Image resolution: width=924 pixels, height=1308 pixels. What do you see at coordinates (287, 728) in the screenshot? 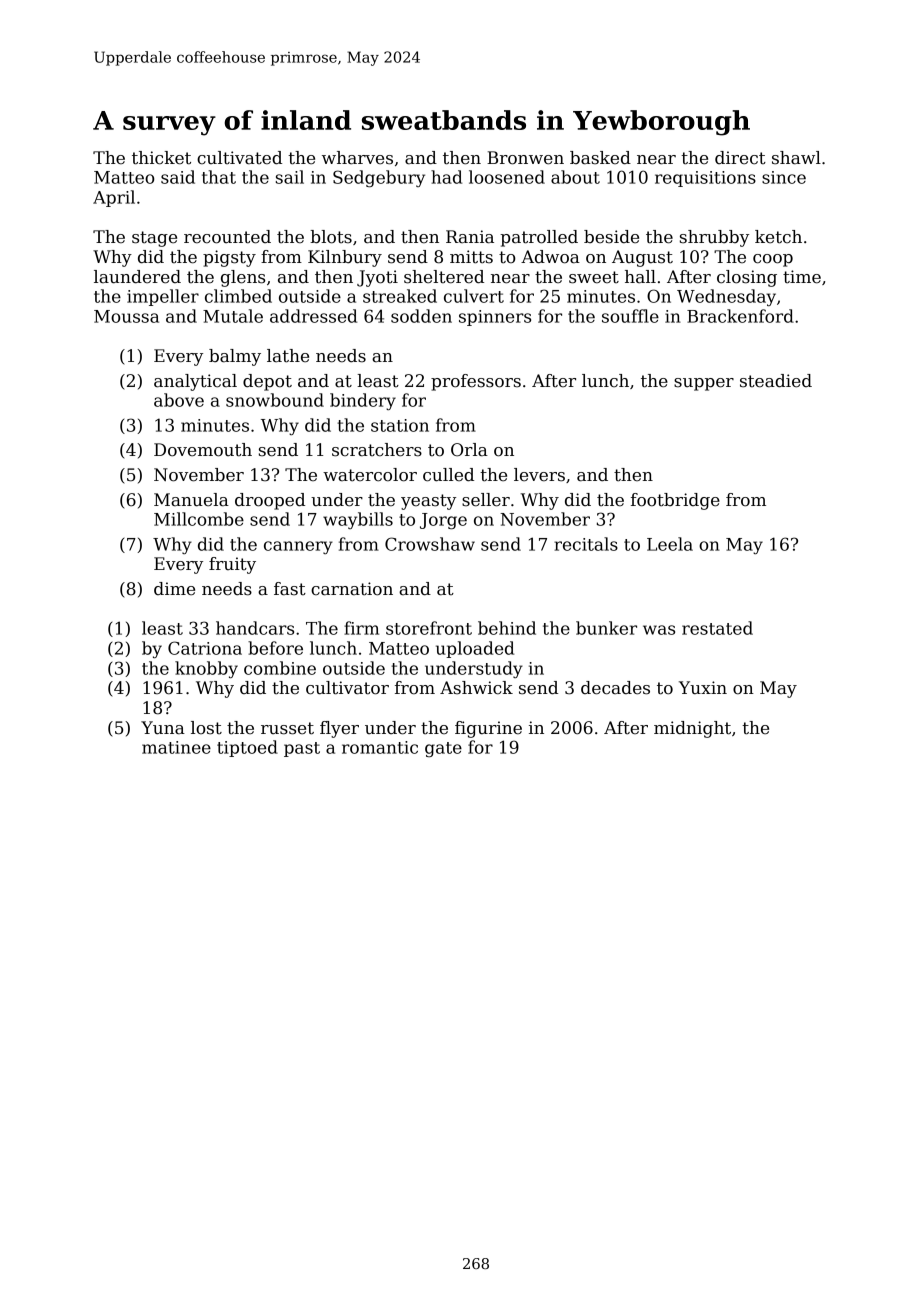
I see `russet` at bounding box center [287, 728].
